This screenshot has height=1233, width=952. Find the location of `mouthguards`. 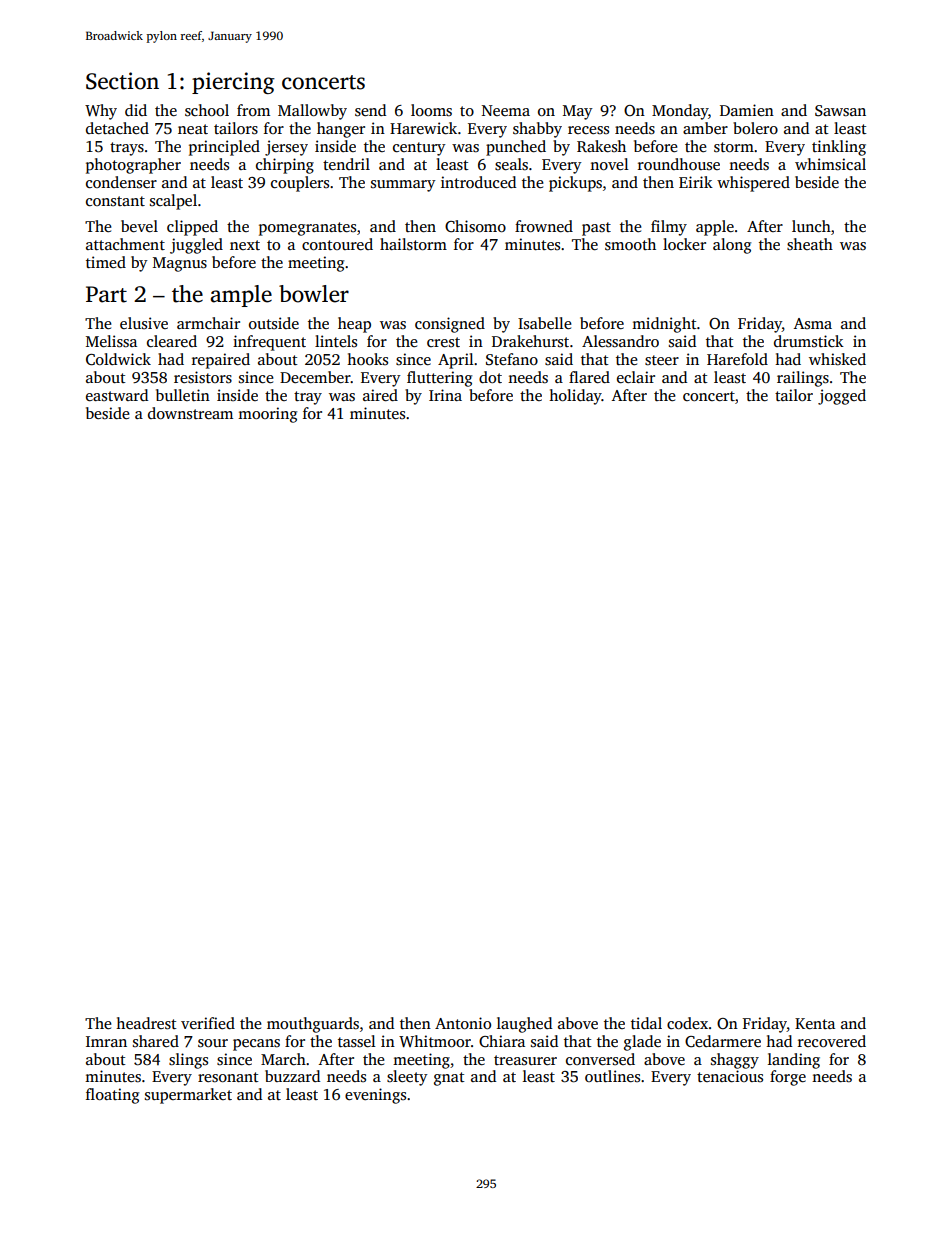

mouthguards is located at coordinates (313, 1025).
